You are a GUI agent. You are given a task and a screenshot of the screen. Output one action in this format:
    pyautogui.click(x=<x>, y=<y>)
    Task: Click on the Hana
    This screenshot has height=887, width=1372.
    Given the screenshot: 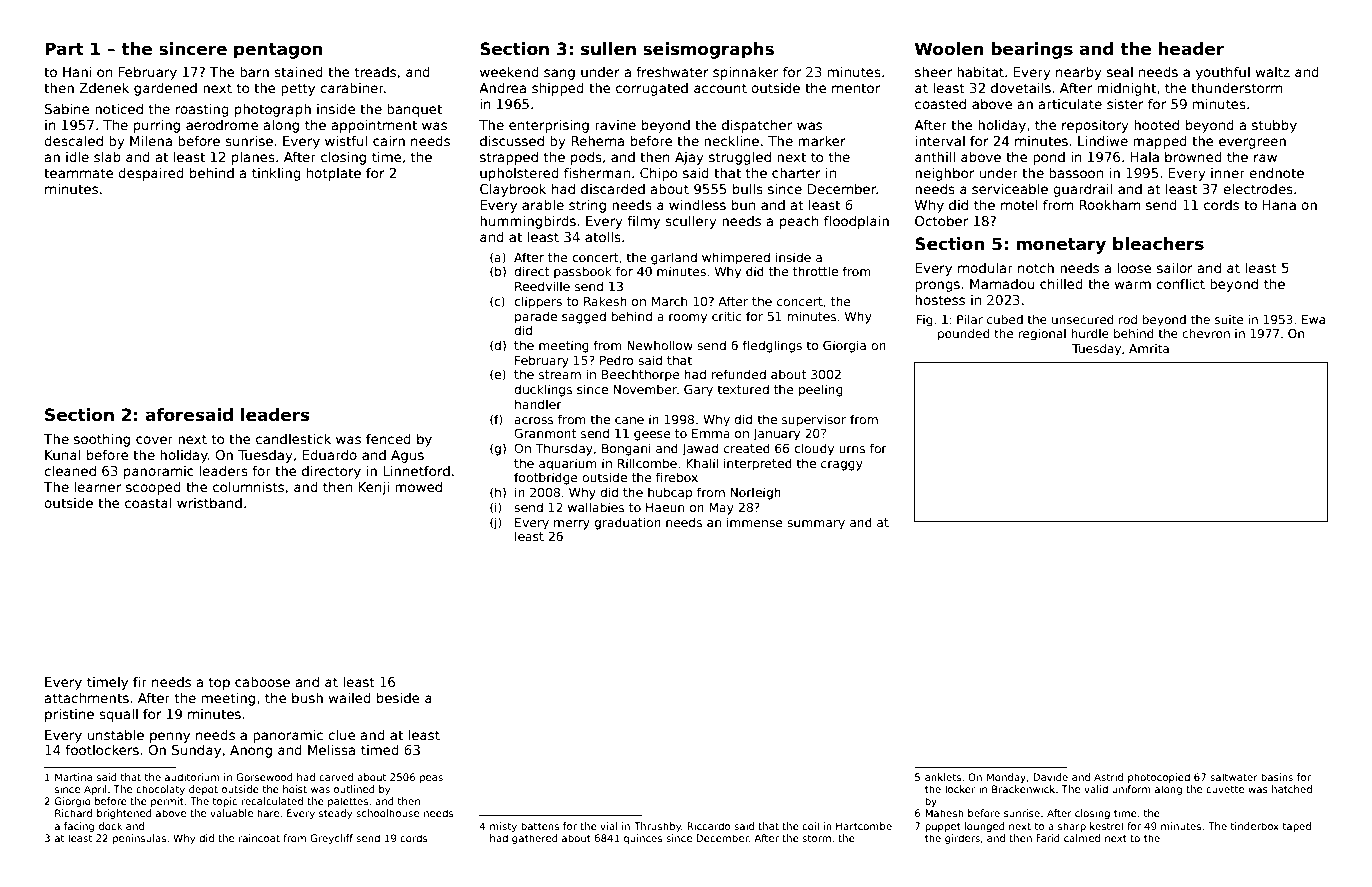 What is the action you would take?
    pyautogui.click(x=1279, y=205)
